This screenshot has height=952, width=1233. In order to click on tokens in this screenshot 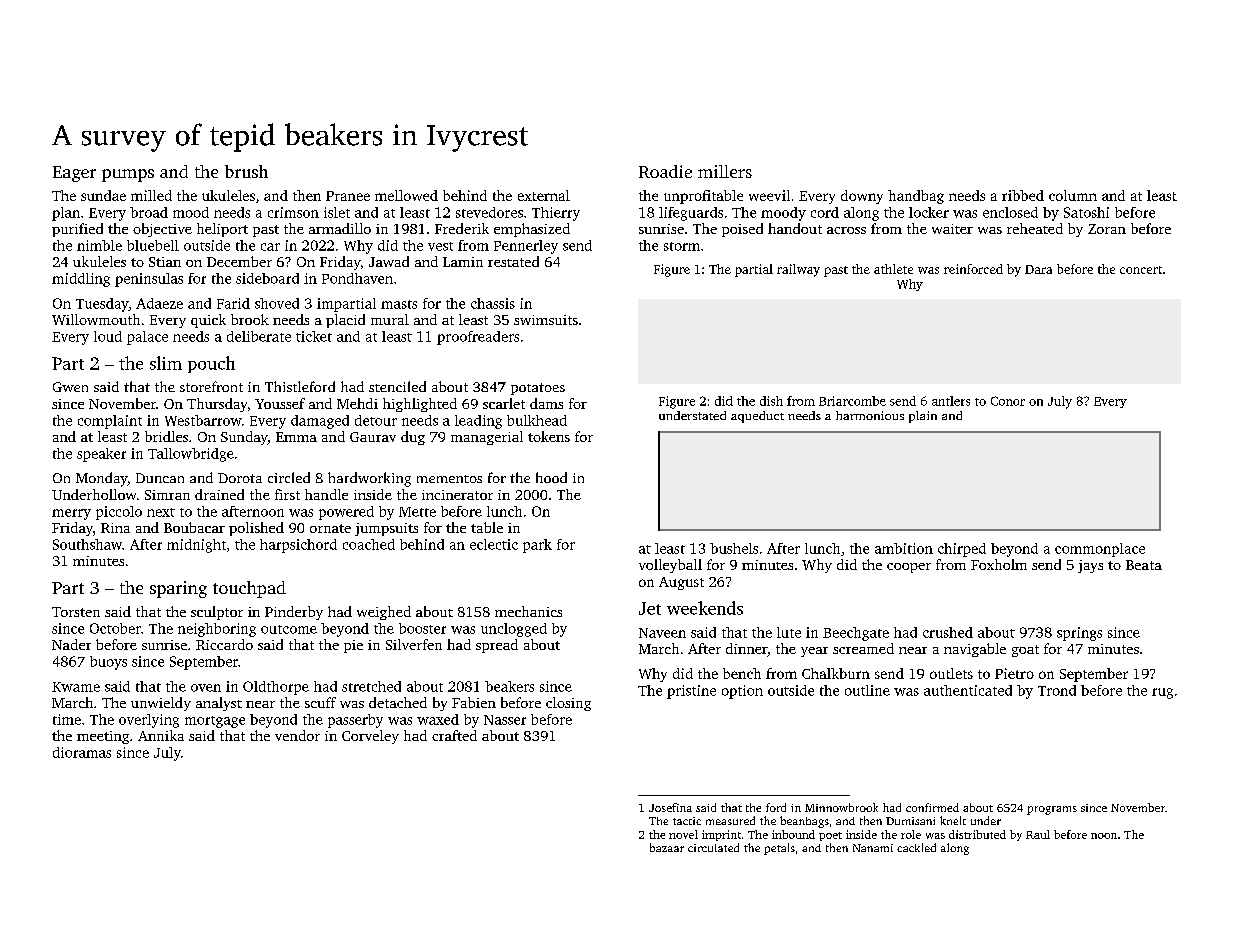, I will do `click(549, 436)`.
